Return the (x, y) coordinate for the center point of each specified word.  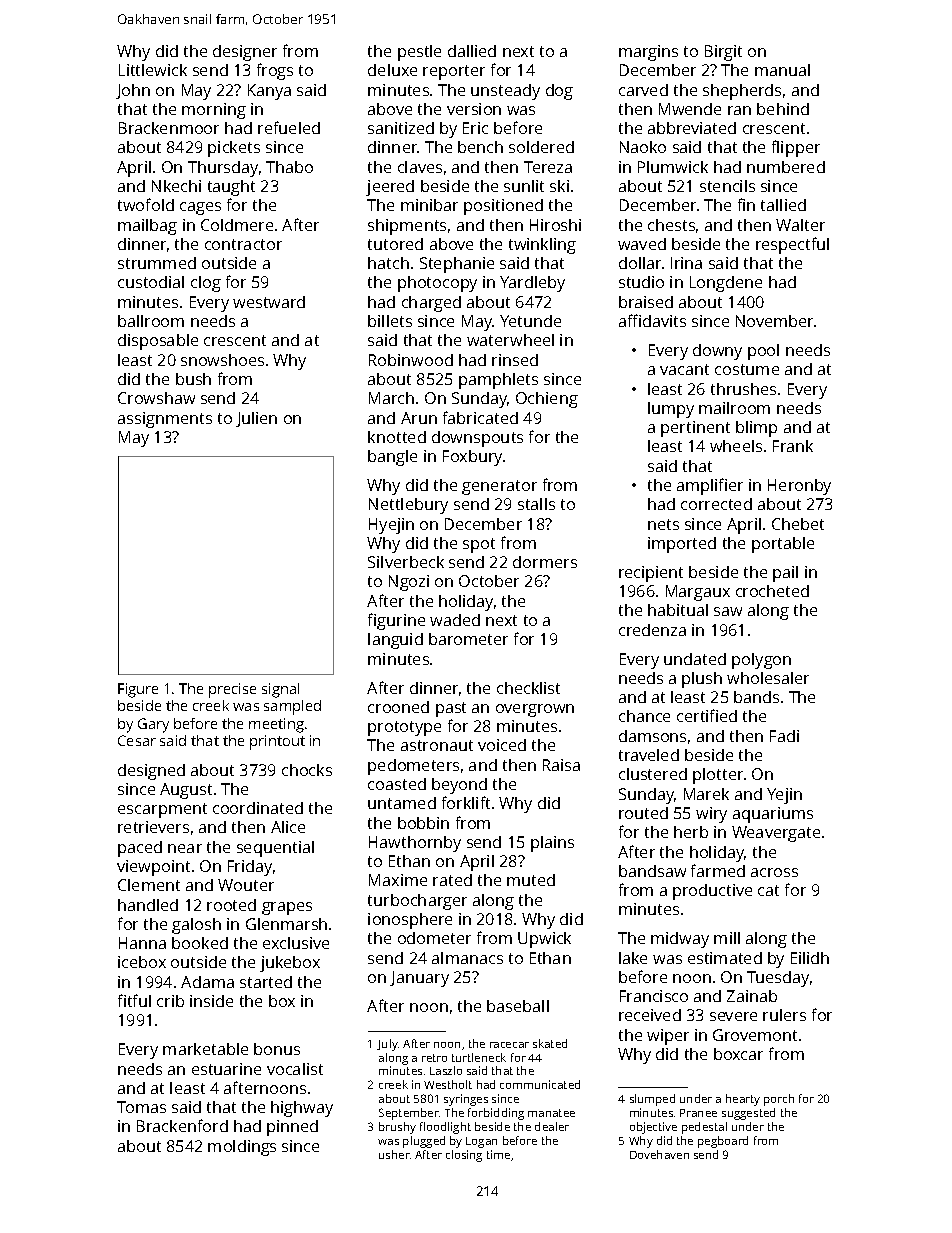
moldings (242, 1148)
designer (245, 53)
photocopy (437, 284)
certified (707, 715)
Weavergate (776, 834)
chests (671, 225)
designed (151, 772)
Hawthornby (415, 844)
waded (455, 620)
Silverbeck (406, 562)
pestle (419, 53)
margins (648, 53)
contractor (243, 244)
